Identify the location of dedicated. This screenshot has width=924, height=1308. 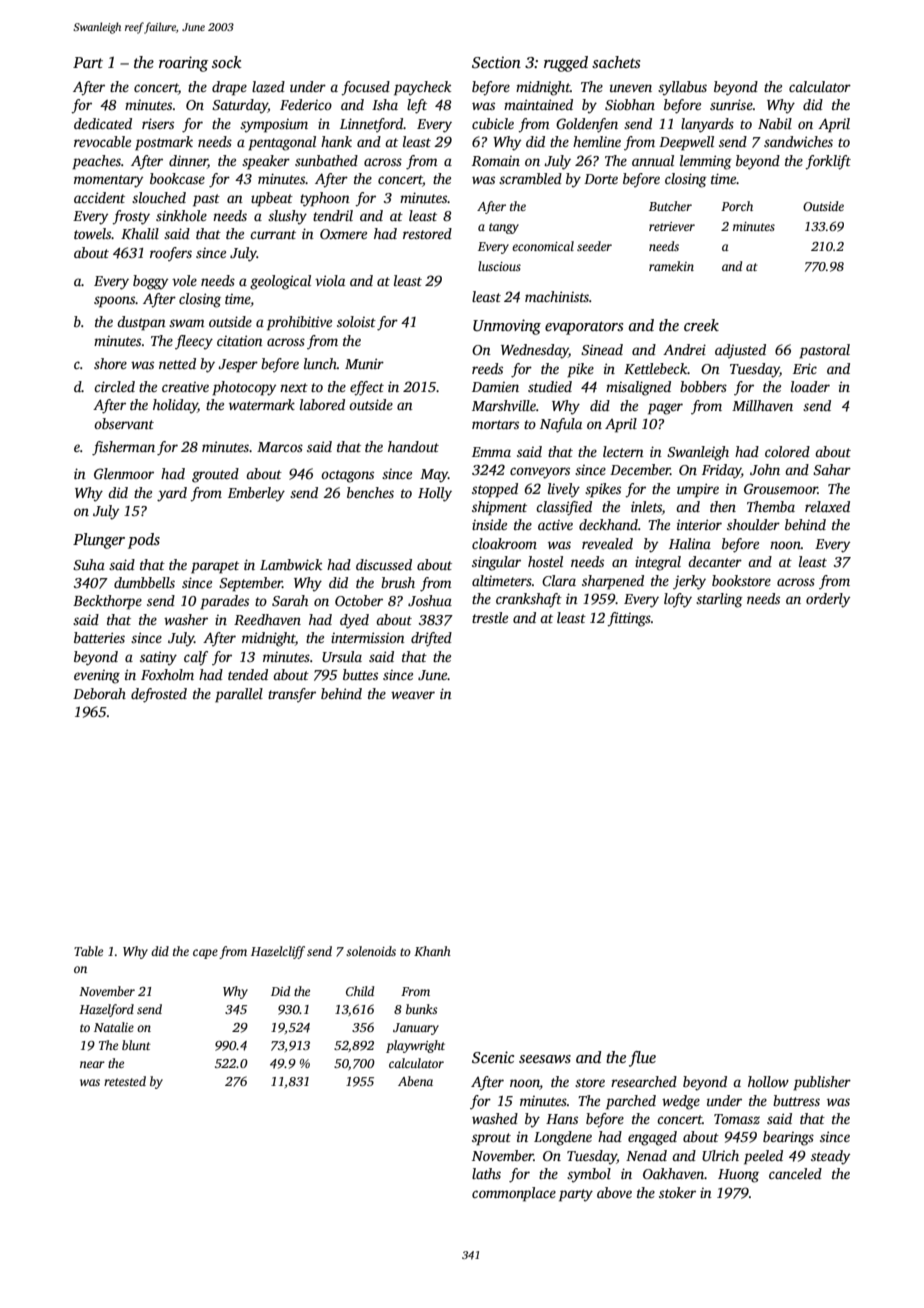
(103, 123).
